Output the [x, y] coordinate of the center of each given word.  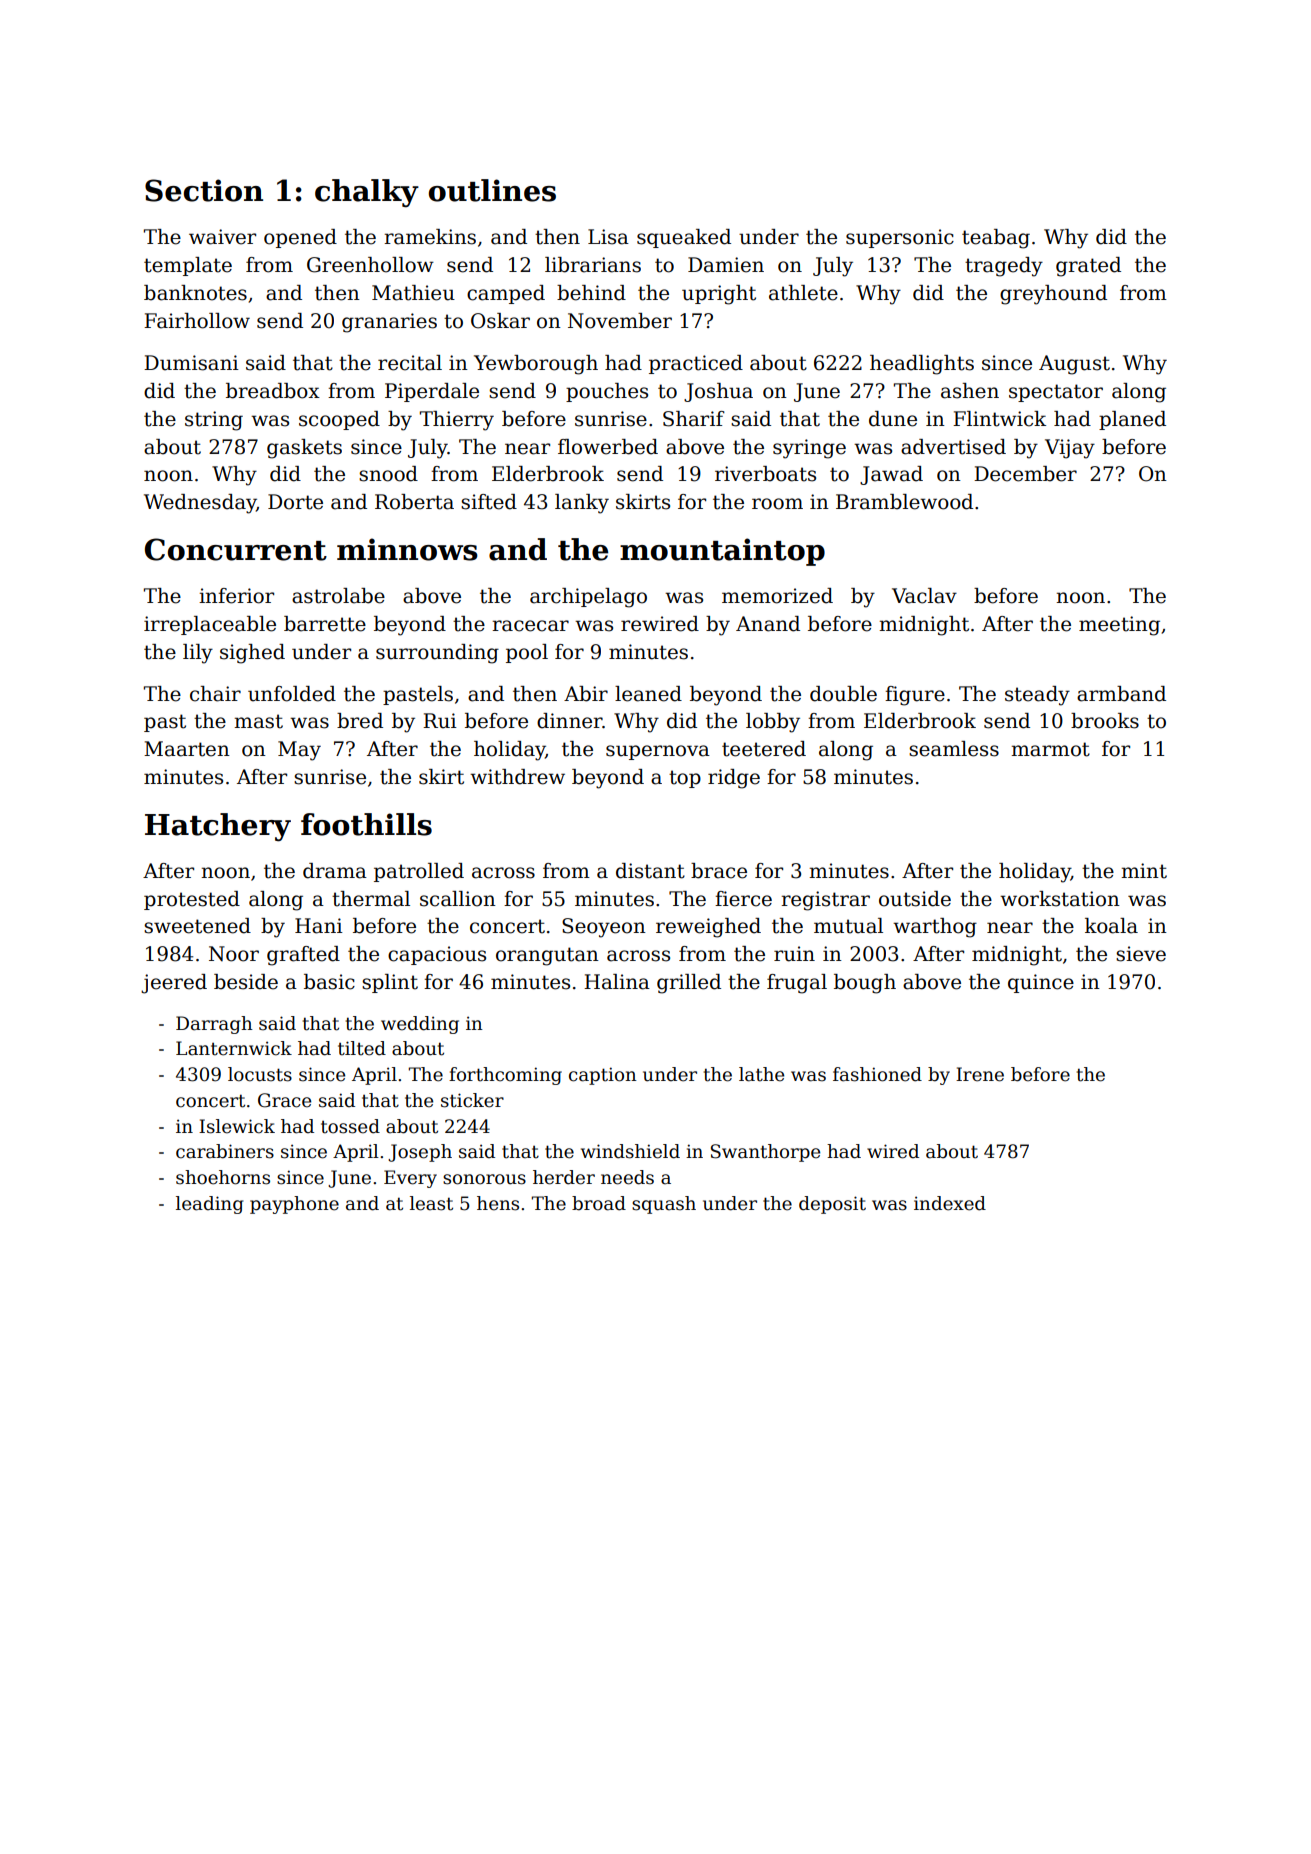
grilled [689, 984]
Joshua [718, 392]
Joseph [420, 1153]
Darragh [214, 1025]
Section [204, 190]
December [1025, 474]
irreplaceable [210, 625]
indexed [950, 1203]
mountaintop [722, 552]
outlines [492, 190]
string [214, 421]
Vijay [1070, 449]
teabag [996, 239]
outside [915, 899]
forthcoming [505, 1076]
